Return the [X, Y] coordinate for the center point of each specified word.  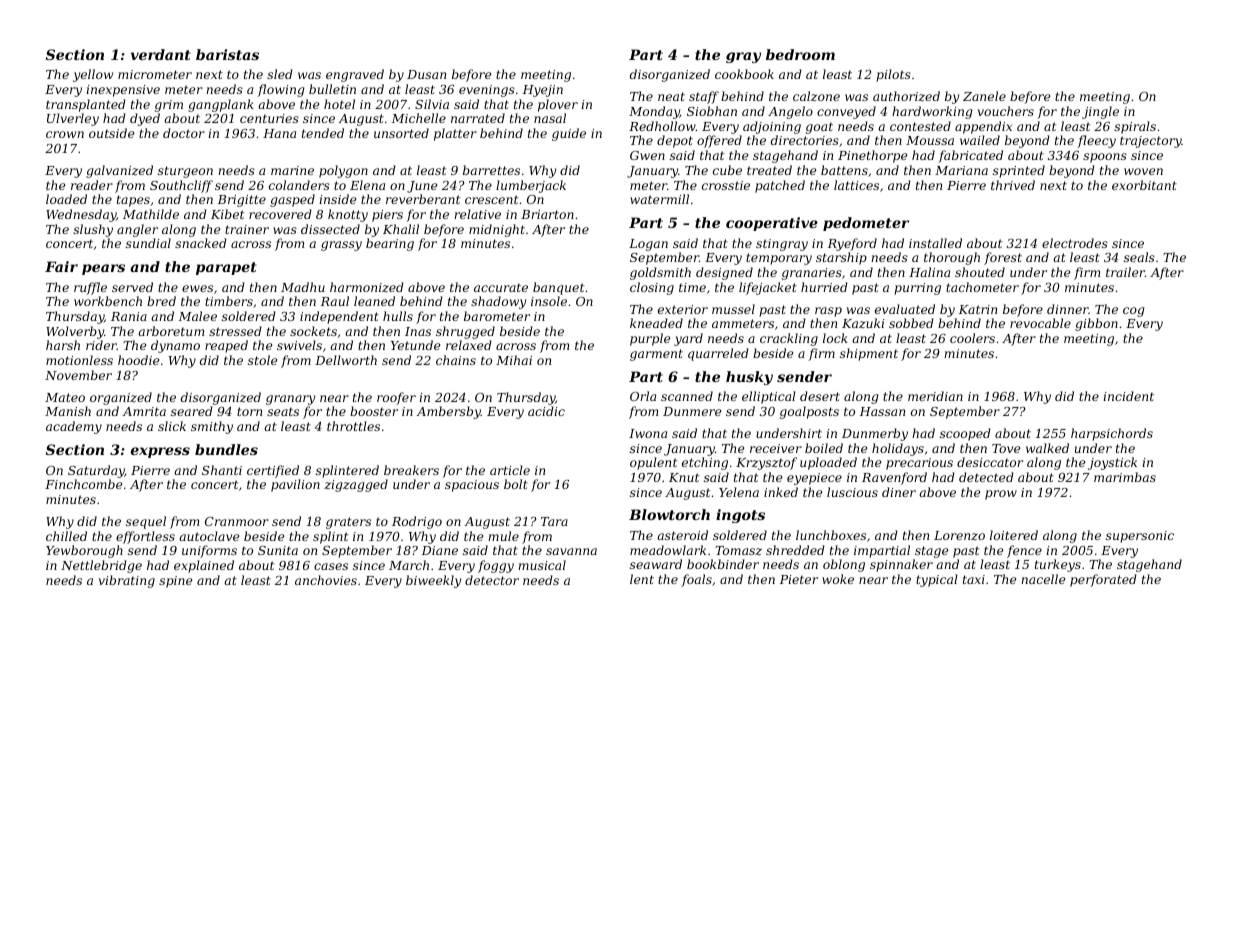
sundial [148, 243]
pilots [893, 75]
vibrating [127, 581]
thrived [1013, 185]
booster [374, 411]
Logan [648, 245]
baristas [227, 54]
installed [935, 243]
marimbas [1125, 477]
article [510, 470]
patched [780, 186]
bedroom [800, 54]
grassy [341, 246]
